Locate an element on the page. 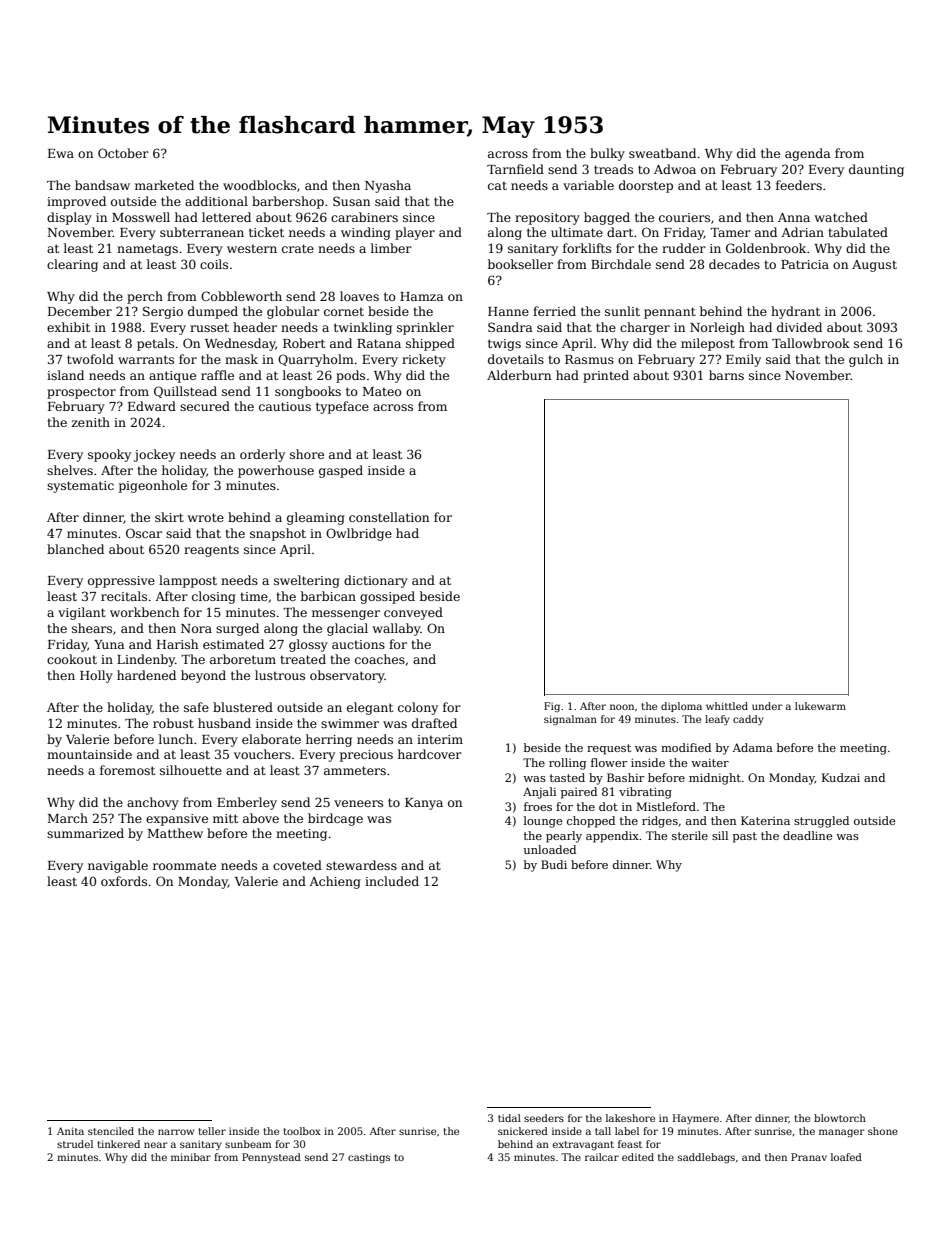 Image resolution: width=952 pixels, height=1233 pixels. strudel is located at coordinates (75, 1144).
